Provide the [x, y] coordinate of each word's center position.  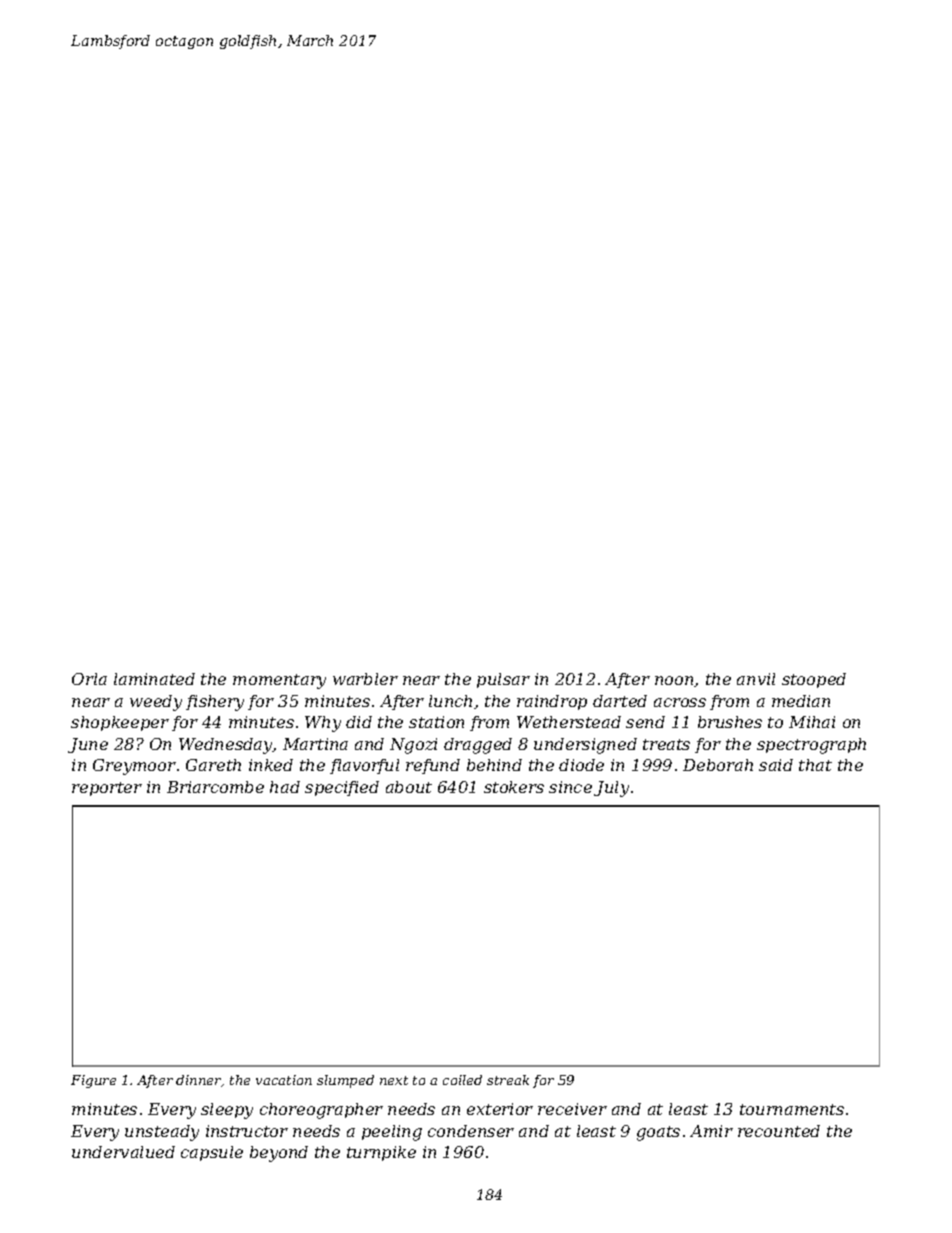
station [436, 722]
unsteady [162, 1133]
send [645, 722]
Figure [93, 1081]
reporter [107, 789]
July [611, 789]
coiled [462, 1080]
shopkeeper [120, 723]
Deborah [718, 765]
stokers [514, 787]
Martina [315, 744]
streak [508, 1080]
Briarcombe [215, 787]
